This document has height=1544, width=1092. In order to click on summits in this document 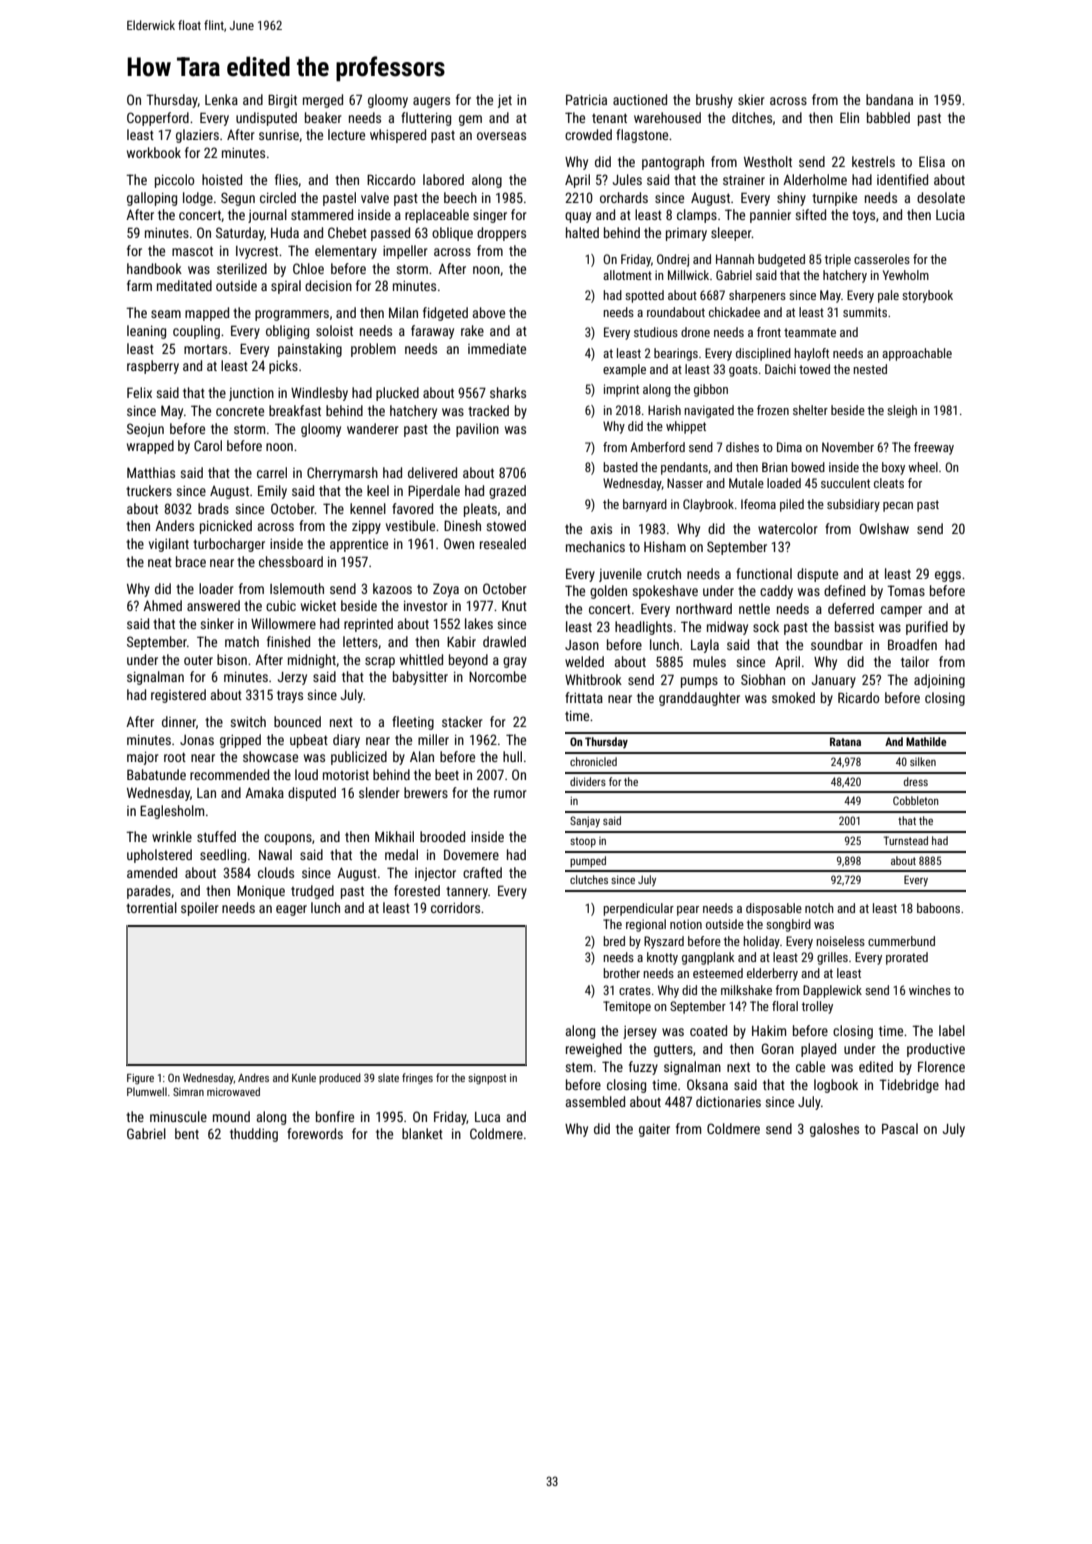, I will do `click(865, 312)`.
